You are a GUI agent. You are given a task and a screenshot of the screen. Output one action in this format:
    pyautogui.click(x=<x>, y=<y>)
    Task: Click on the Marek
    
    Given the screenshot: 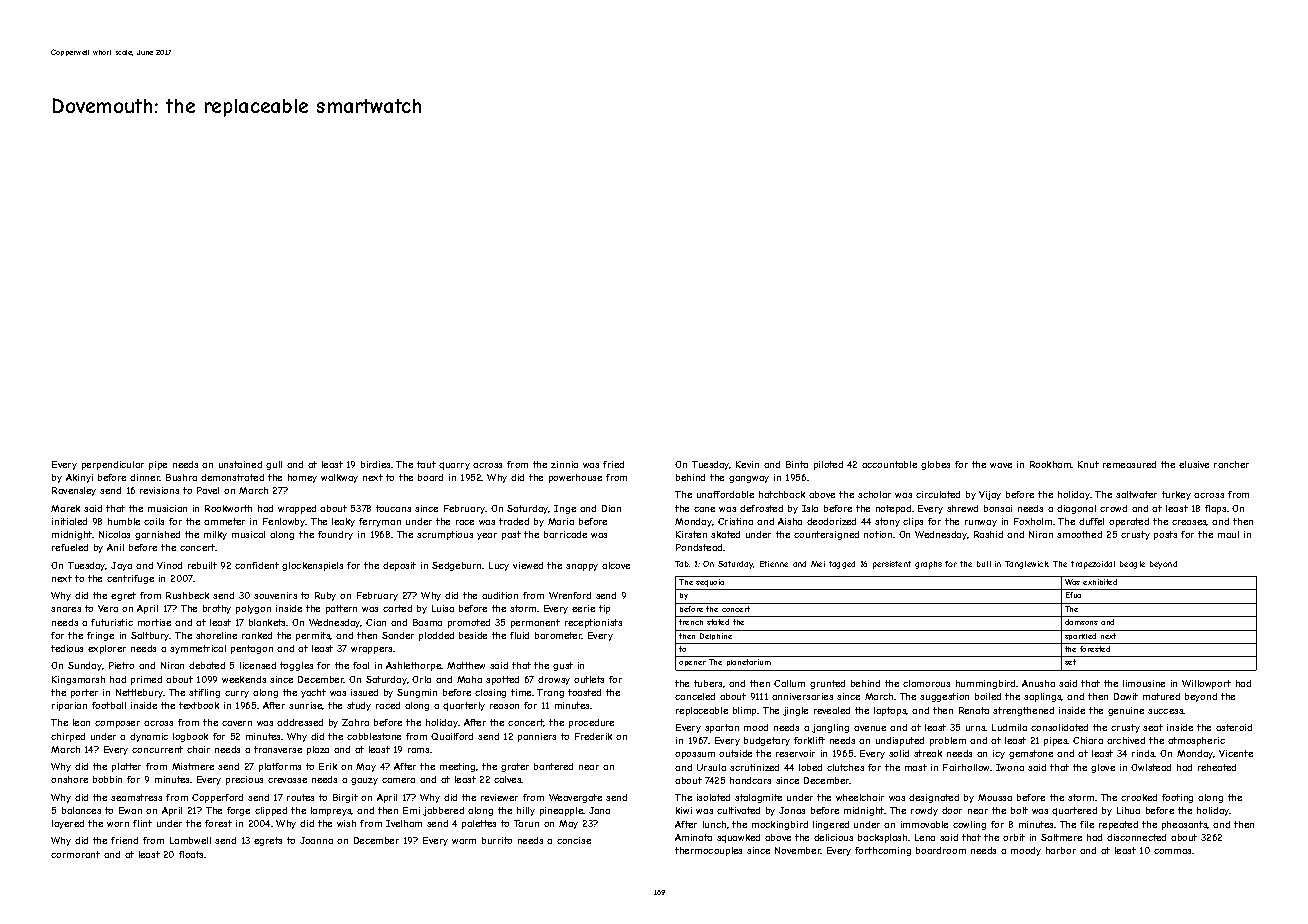 What is the action you would take?
    pyautogui.click(x=65, y=508)
